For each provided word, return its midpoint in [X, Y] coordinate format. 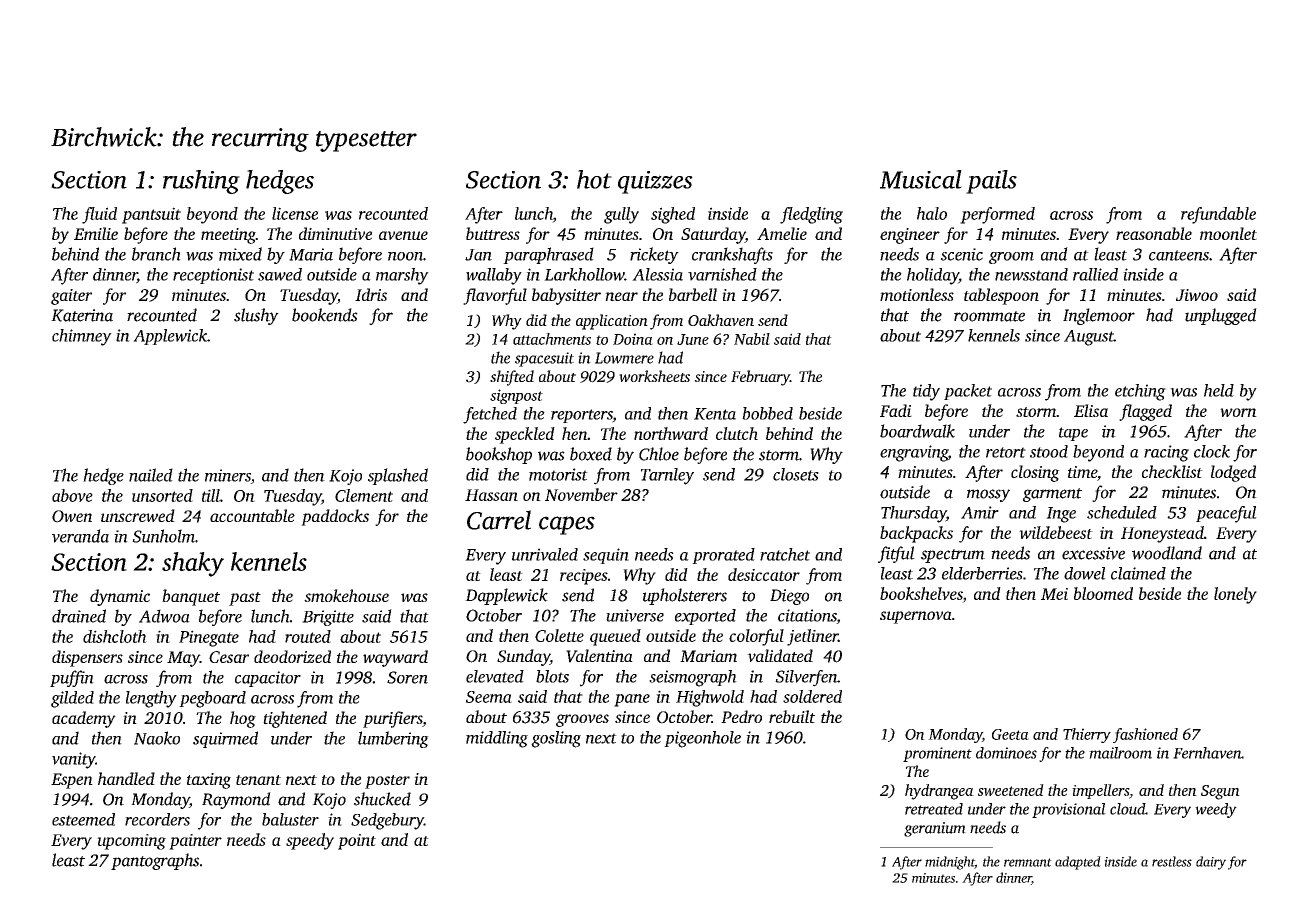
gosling [556, 739]
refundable [1218, 215]
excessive [1093, 553]
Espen [72, 781]
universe [635, 615]
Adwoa [164, 616]
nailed [151, 475]
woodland [1167, 553]
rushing [201, 182]
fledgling [811, 215]
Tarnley [667, 476]
